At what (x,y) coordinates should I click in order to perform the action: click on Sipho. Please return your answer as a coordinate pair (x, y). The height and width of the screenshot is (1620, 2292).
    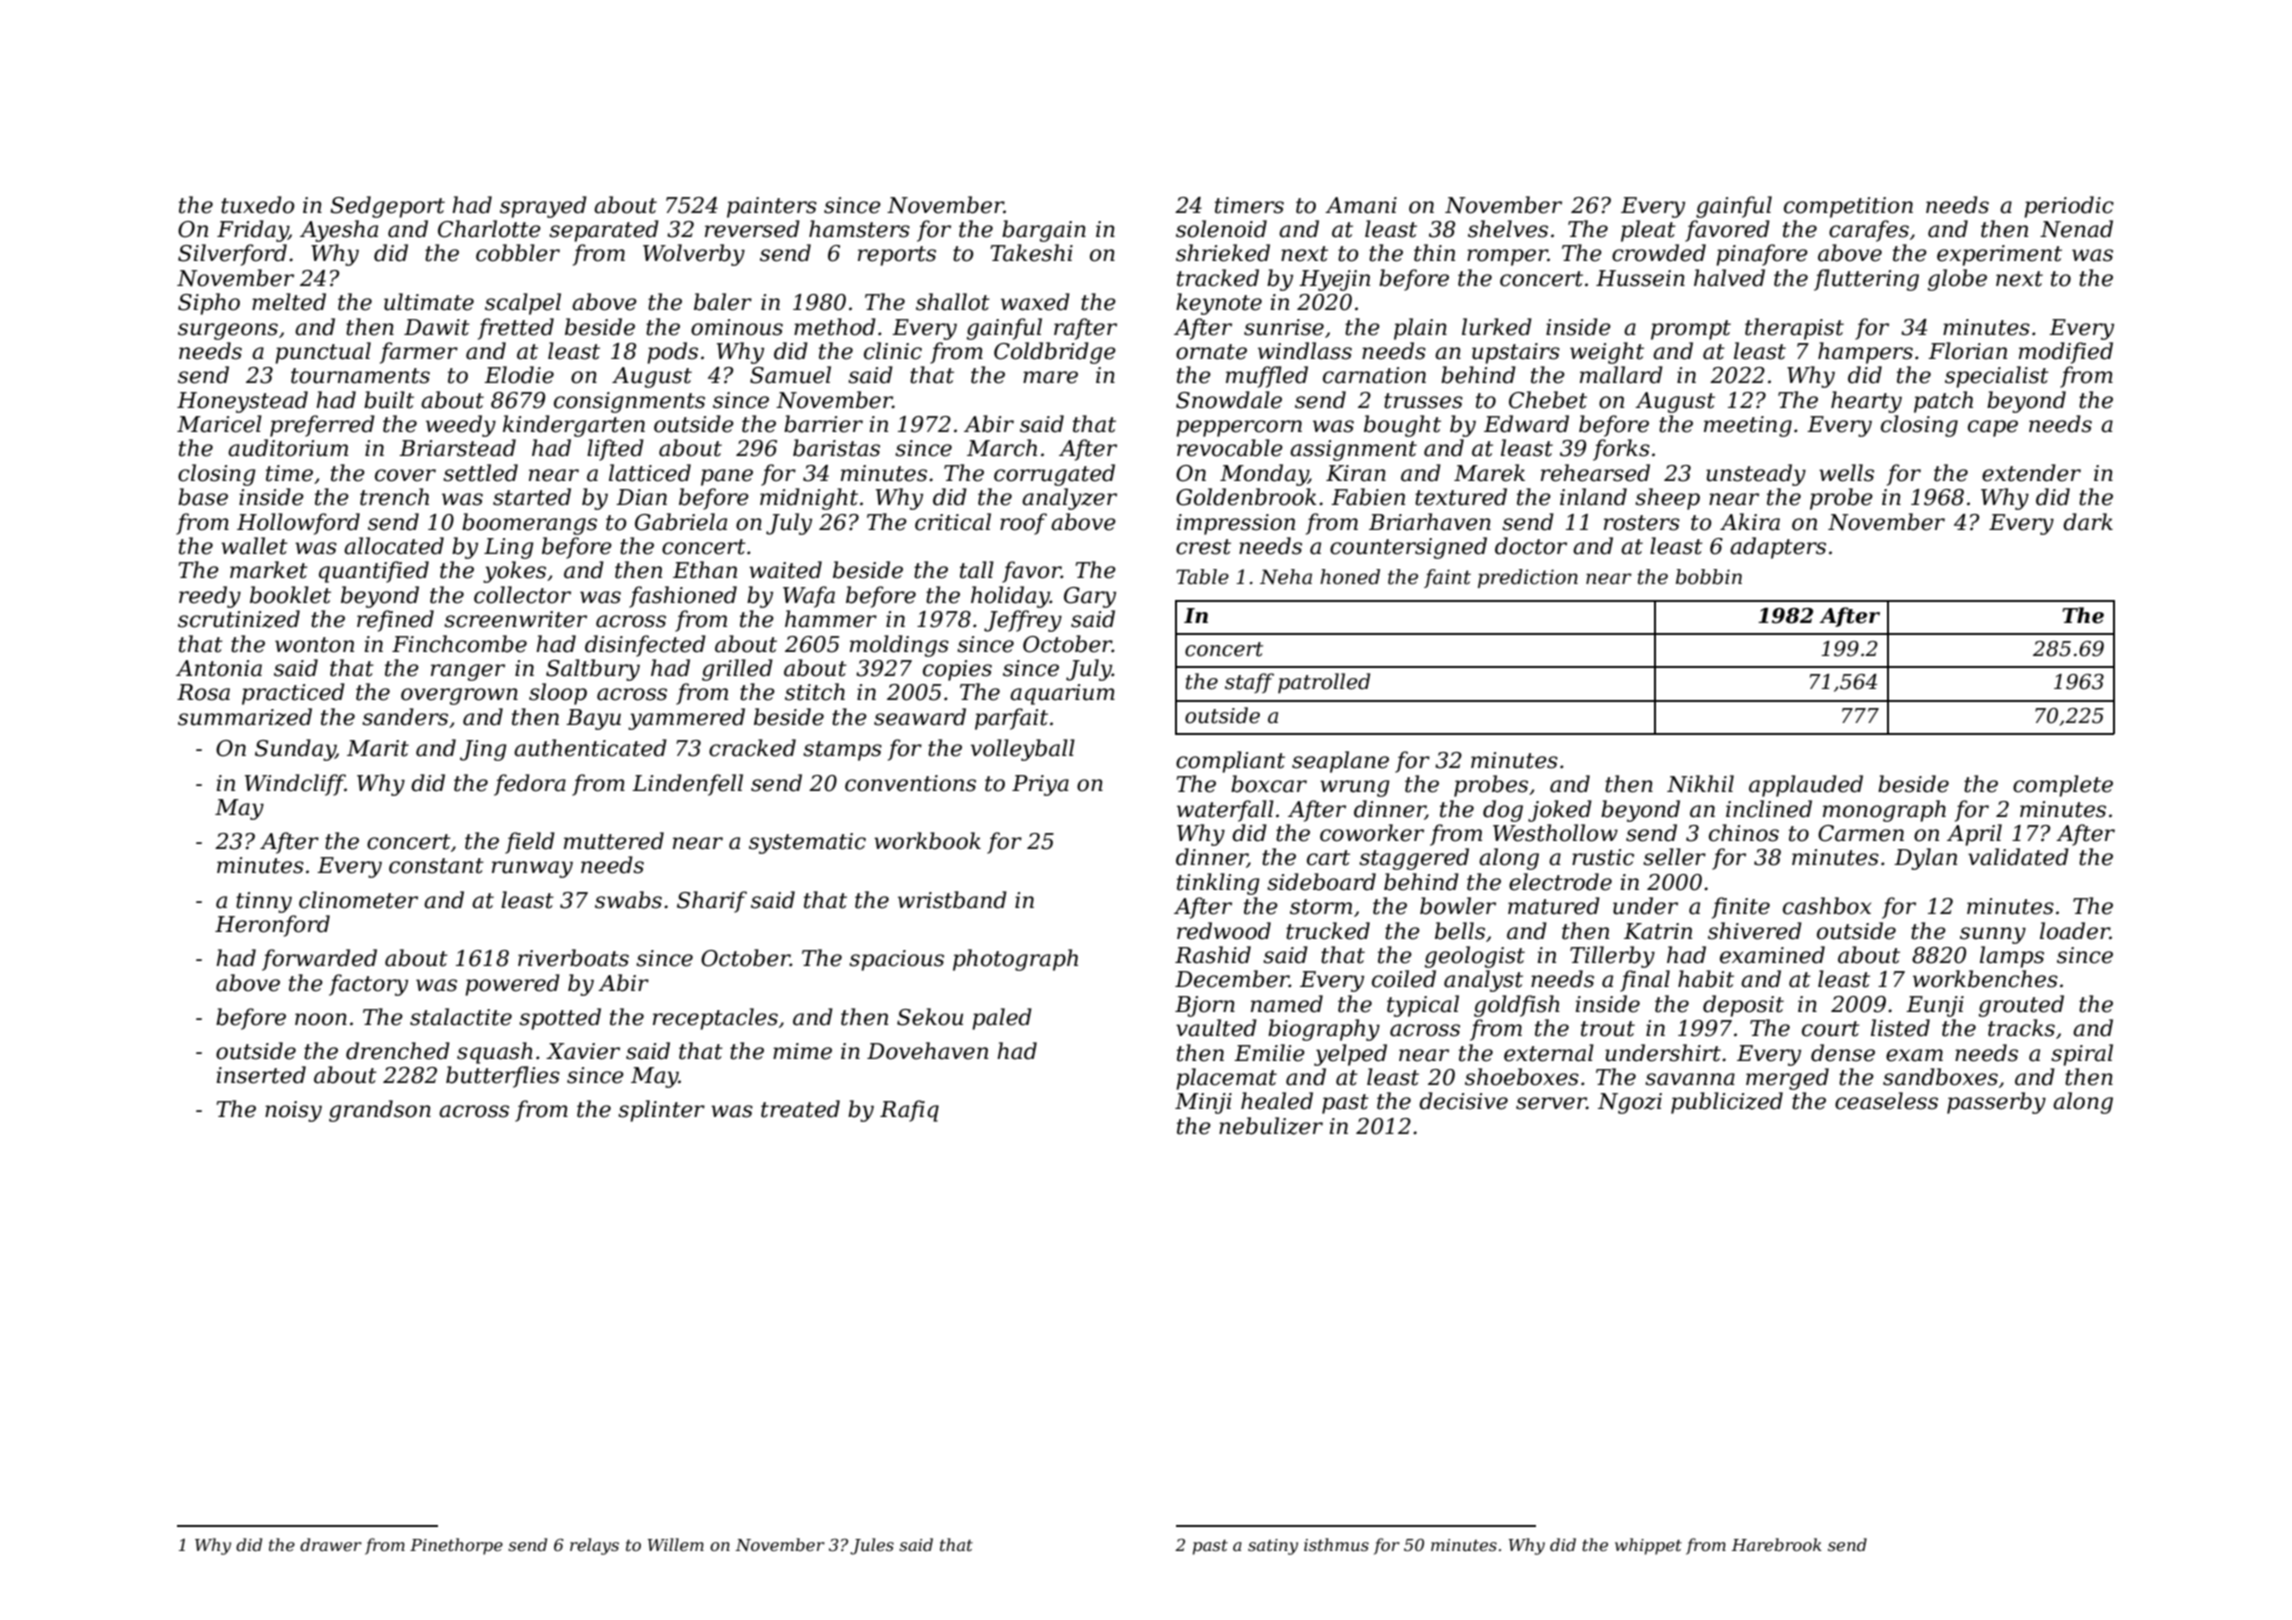
    Looking at the image, I should click on (209, 304).
